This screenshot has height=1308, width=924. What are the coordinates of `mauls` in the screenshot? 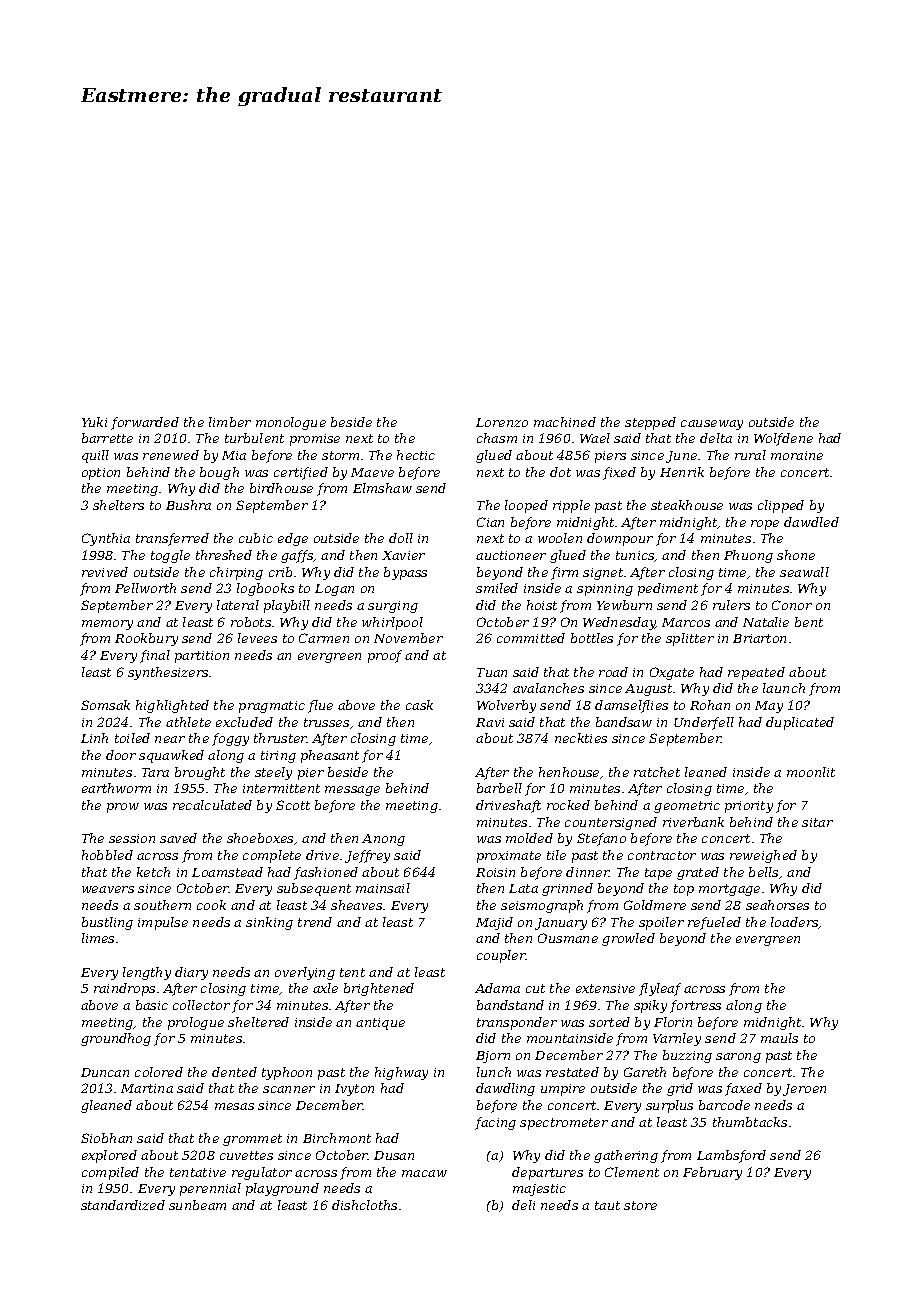 It's located at (779, 1038).
